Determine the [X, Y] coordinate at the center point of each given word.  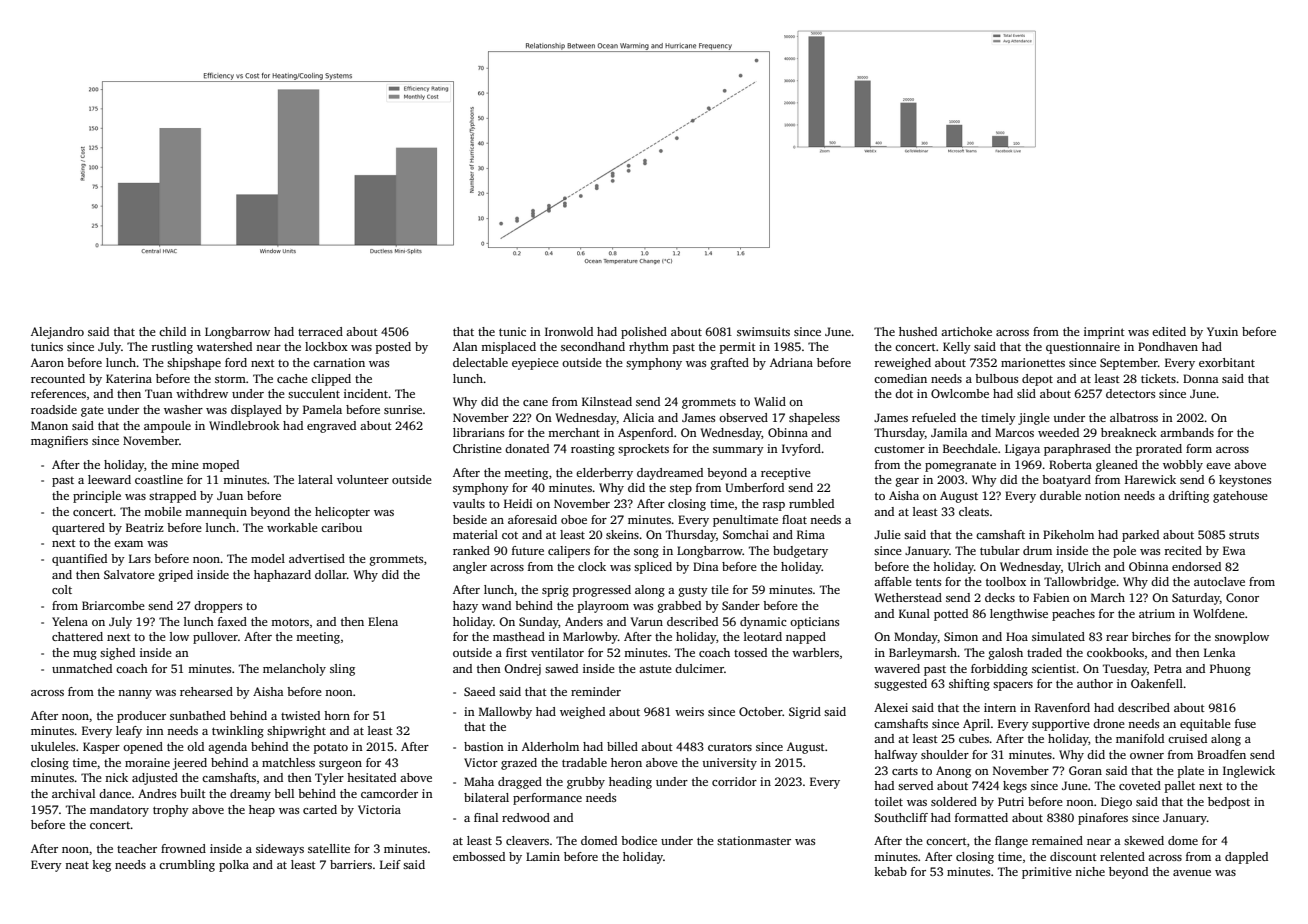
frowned [183, 848]
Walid [770, 401]
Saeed [479, 691]
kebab [890, 871]
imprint [1104, 333]
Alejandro [57, 333]
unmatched [82, 668]
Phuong [1230, 670]
